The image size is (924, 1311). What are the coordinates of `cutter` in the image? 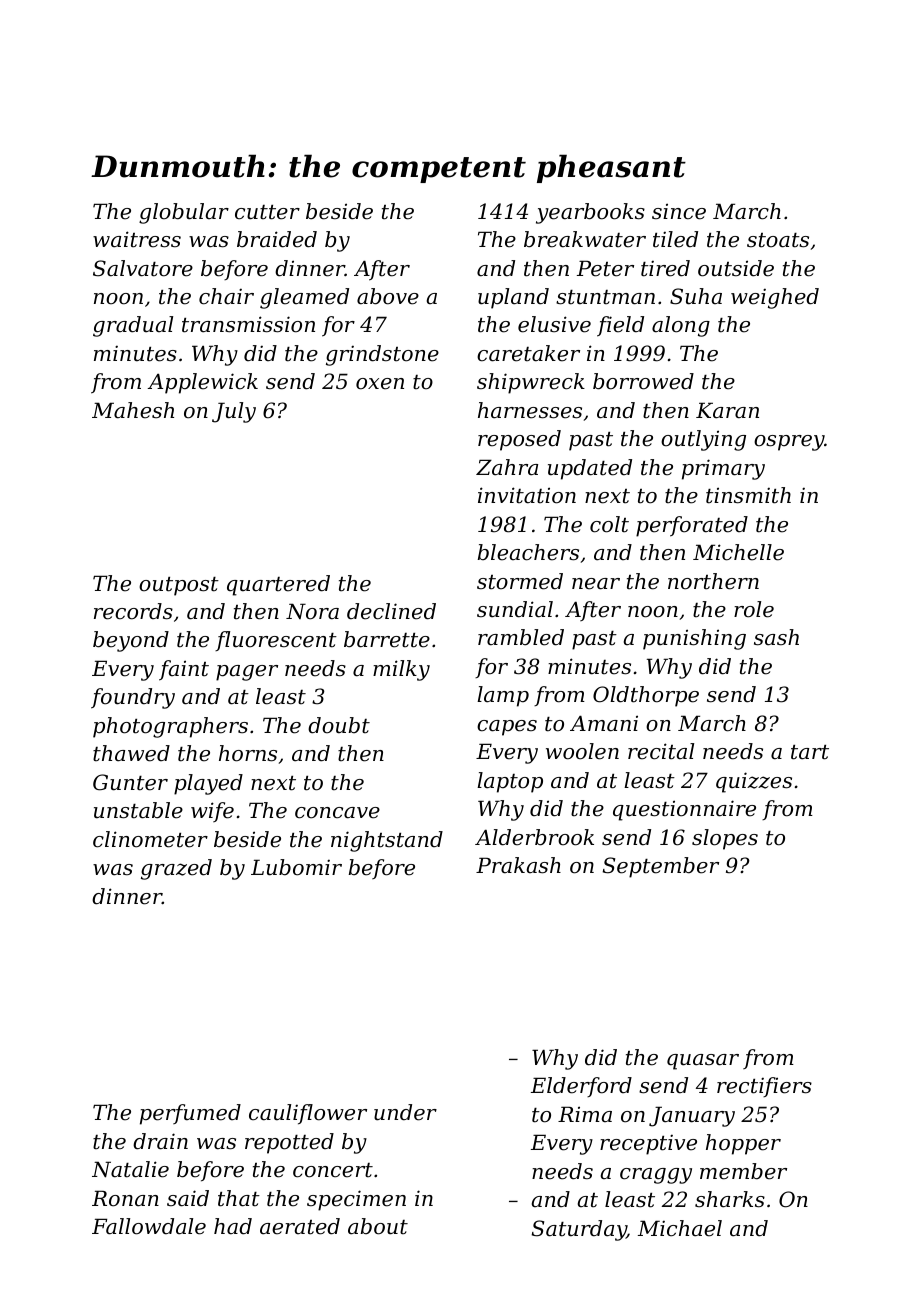 It's located at (267, 212).
